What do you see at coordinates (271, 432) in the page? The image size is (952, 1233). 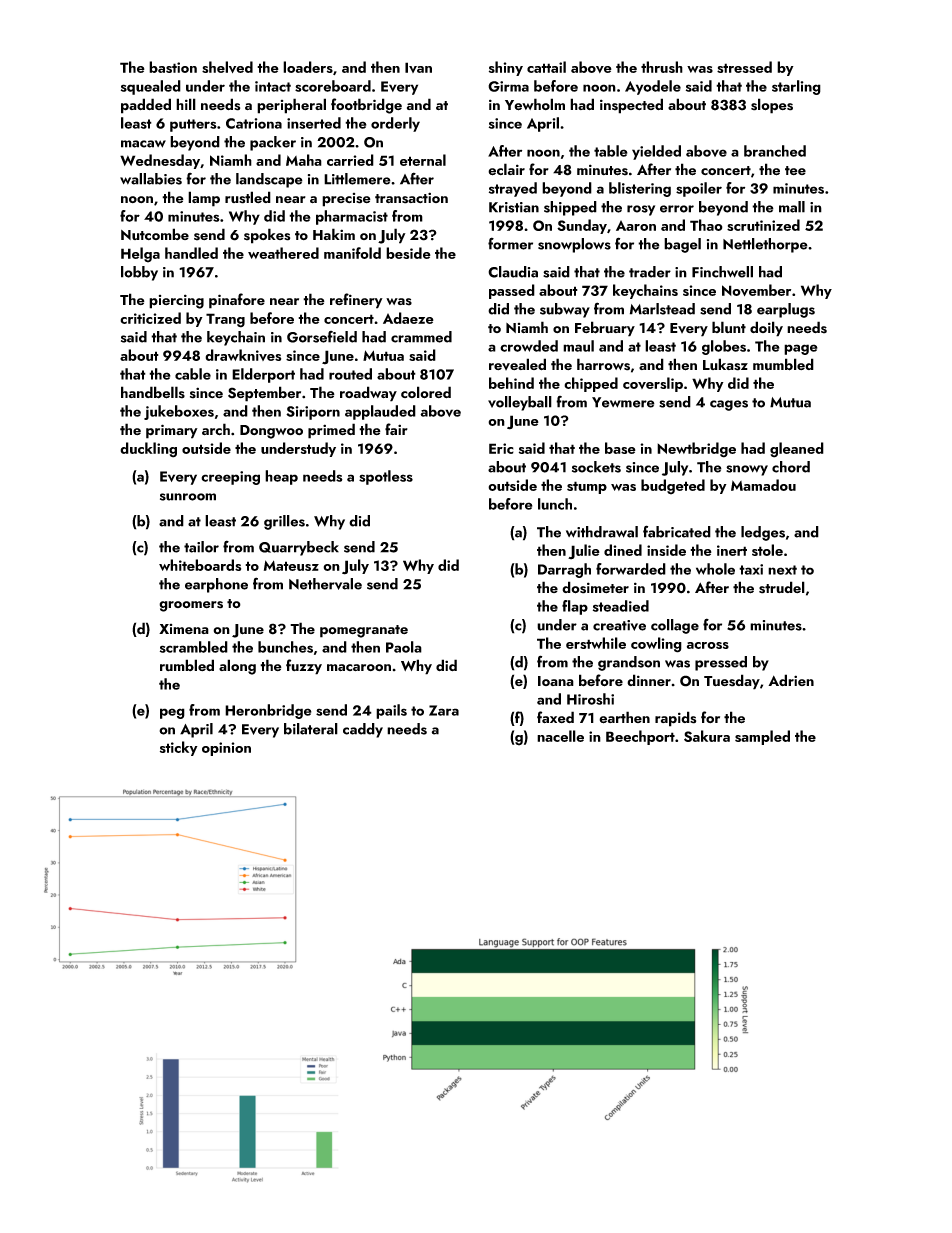 I see `Dongwoo` at bounding box center [271, 432].
